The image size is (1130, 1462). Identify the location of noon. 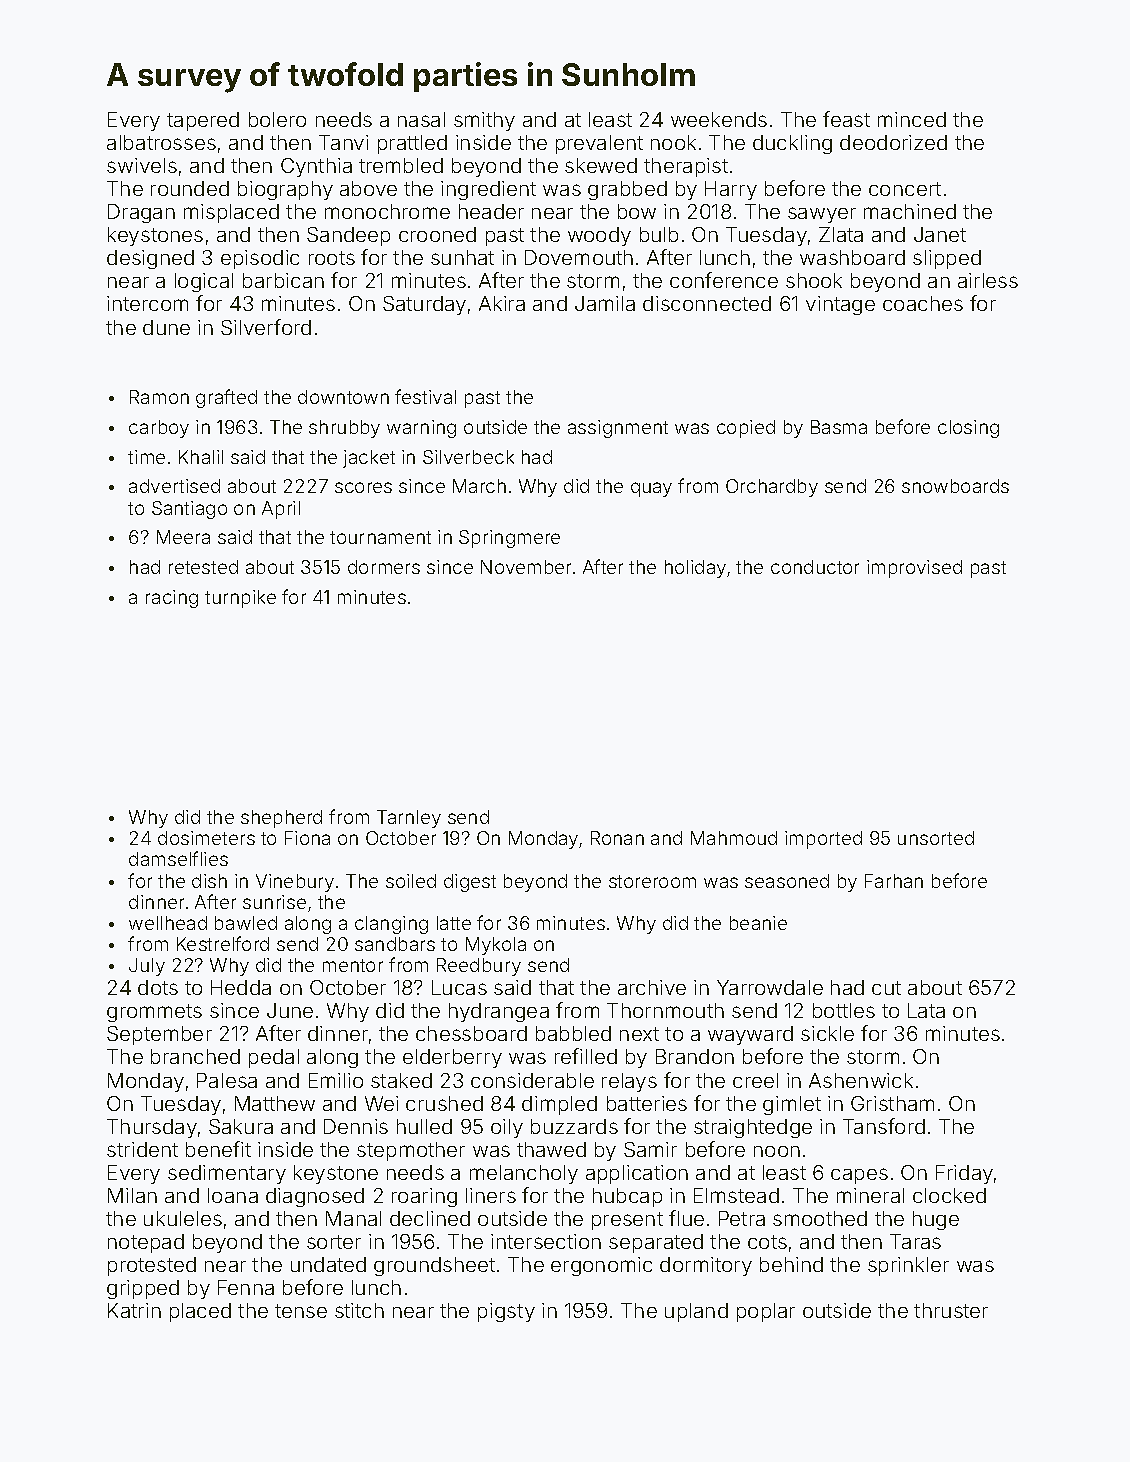
(777, 1151).
